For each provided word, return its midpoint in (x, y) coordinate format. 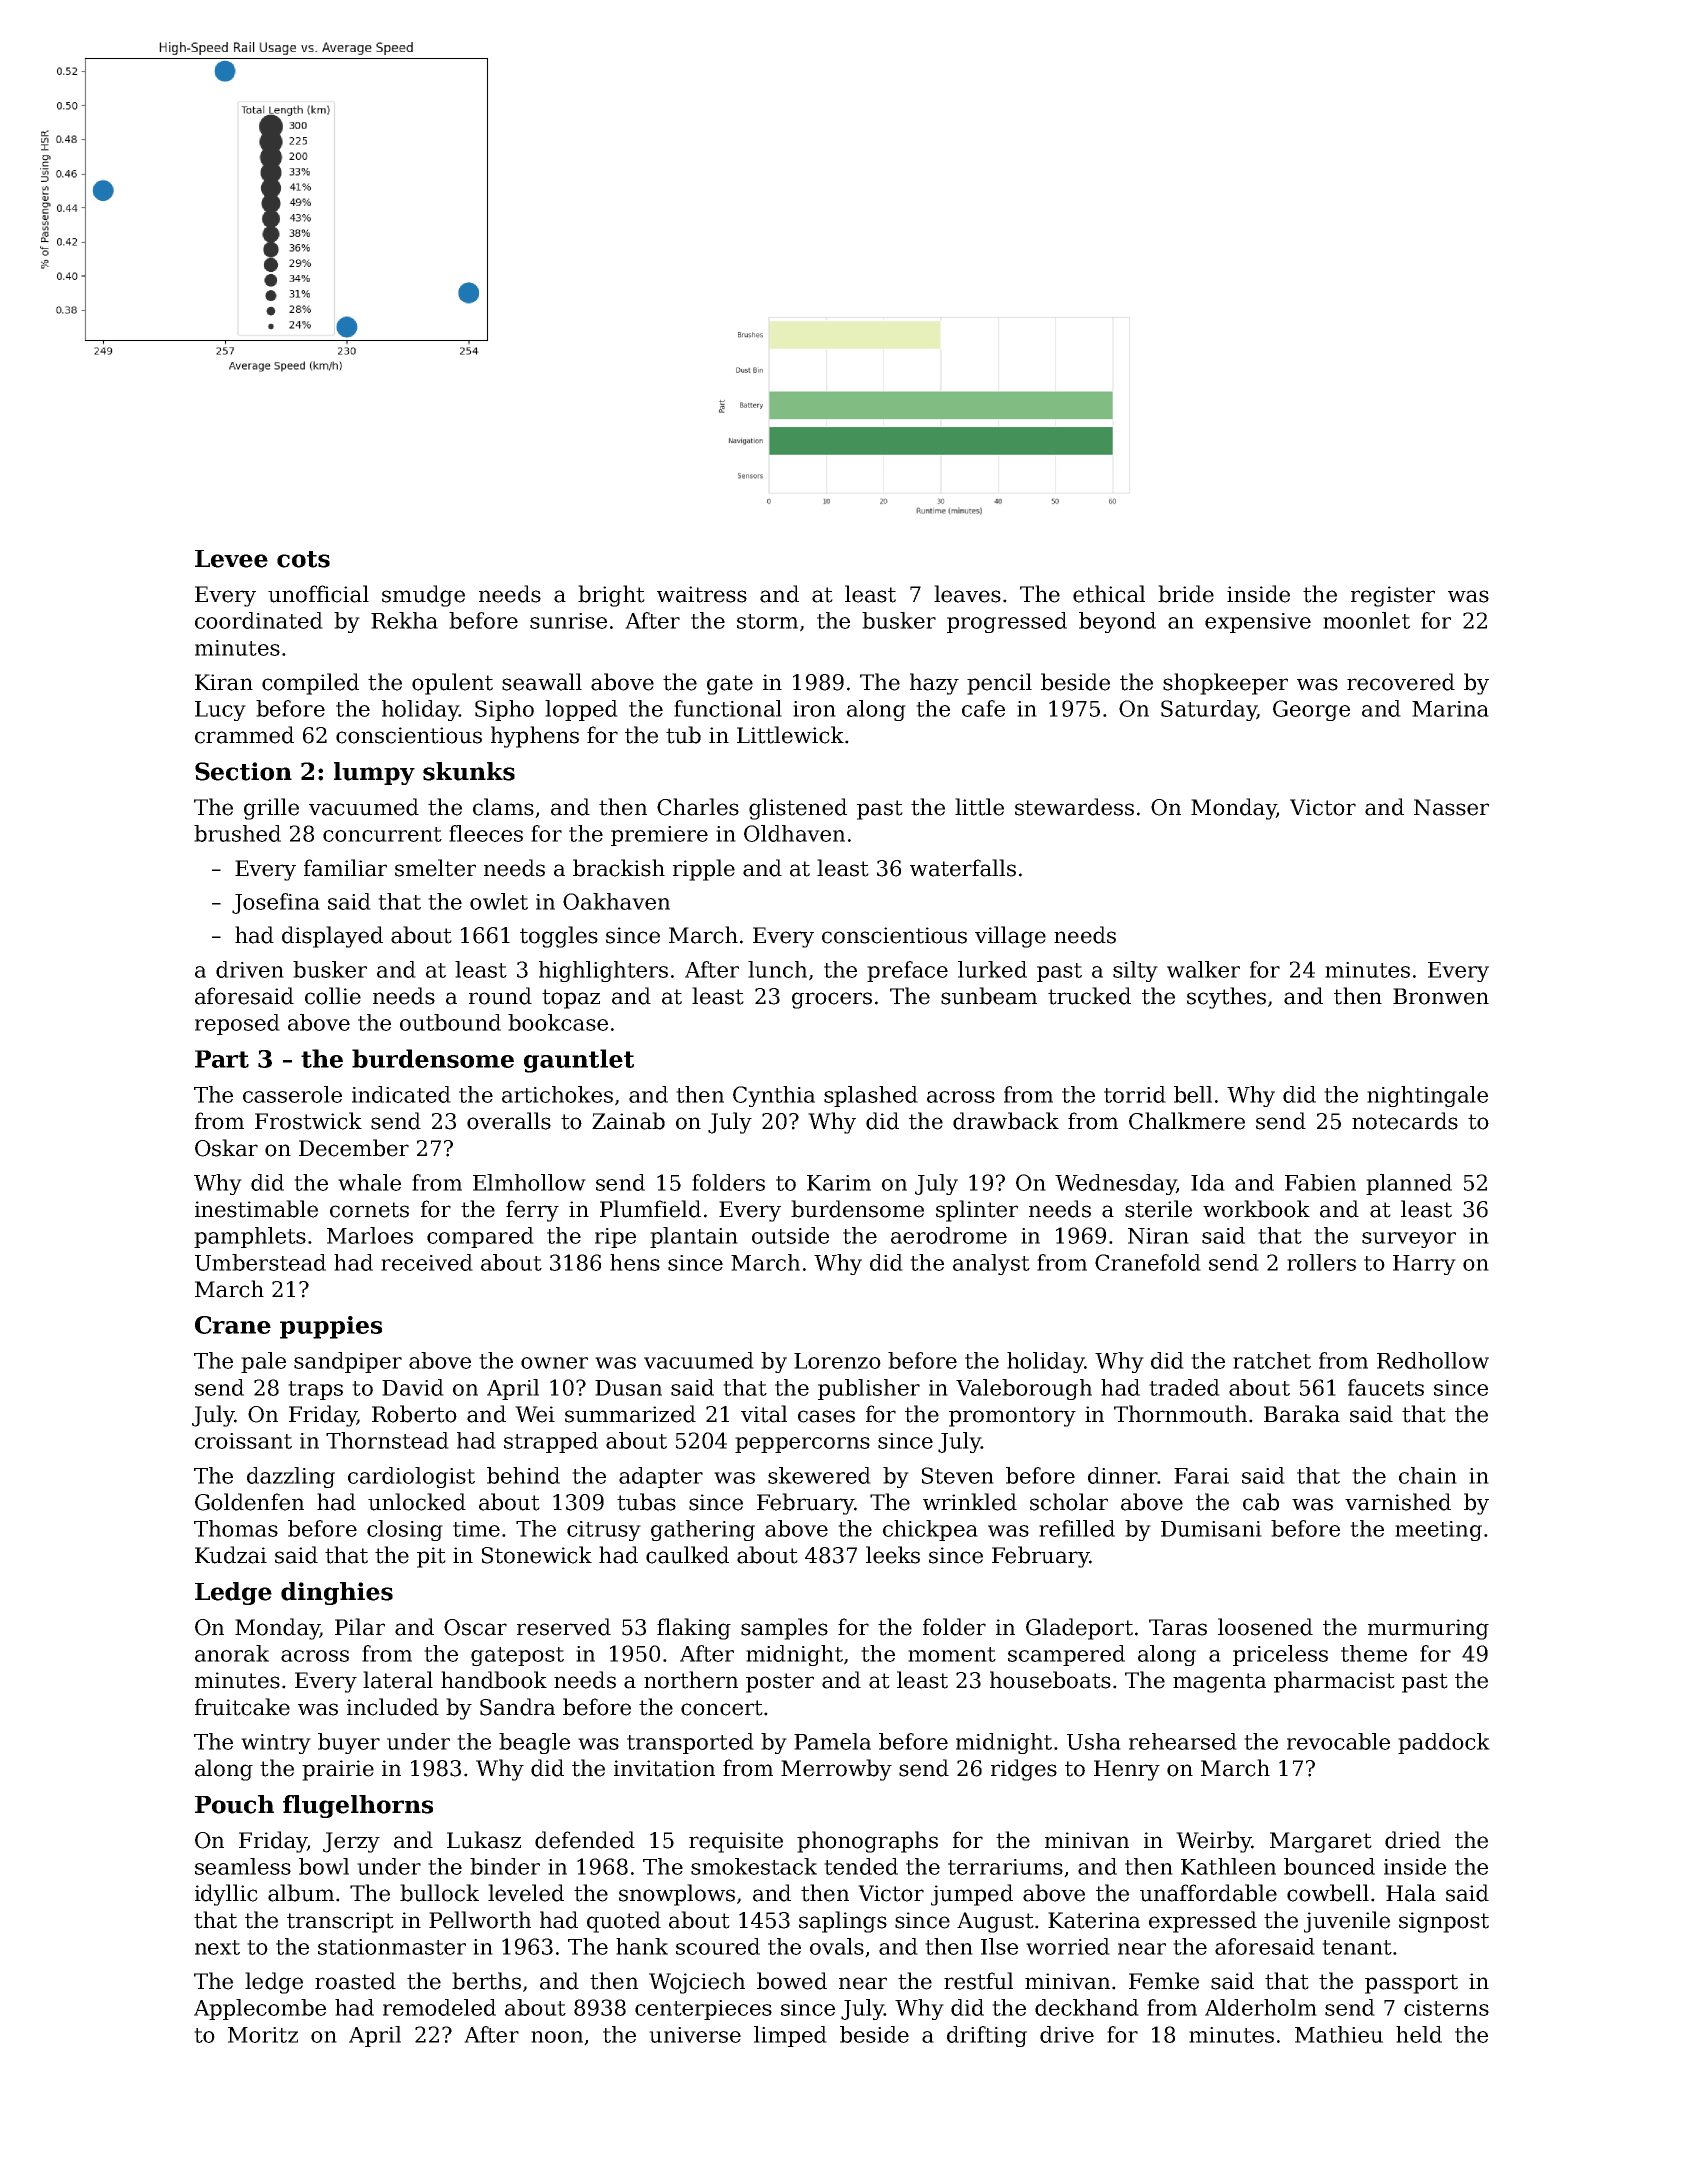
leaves (967, 594)
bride (1186, 594)
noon (557, 2037)
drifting (987, 2036)
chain (1428, 1475)
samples (784, 1629)
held (1419, 2034)
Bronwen (1441, 996)
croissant (243, 1441)
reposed (237, 1024)
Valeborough (1024, 1389)
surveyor (1409, 1240)
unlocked (417, 1502)
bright (611, 596)
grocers (832, 1000)
